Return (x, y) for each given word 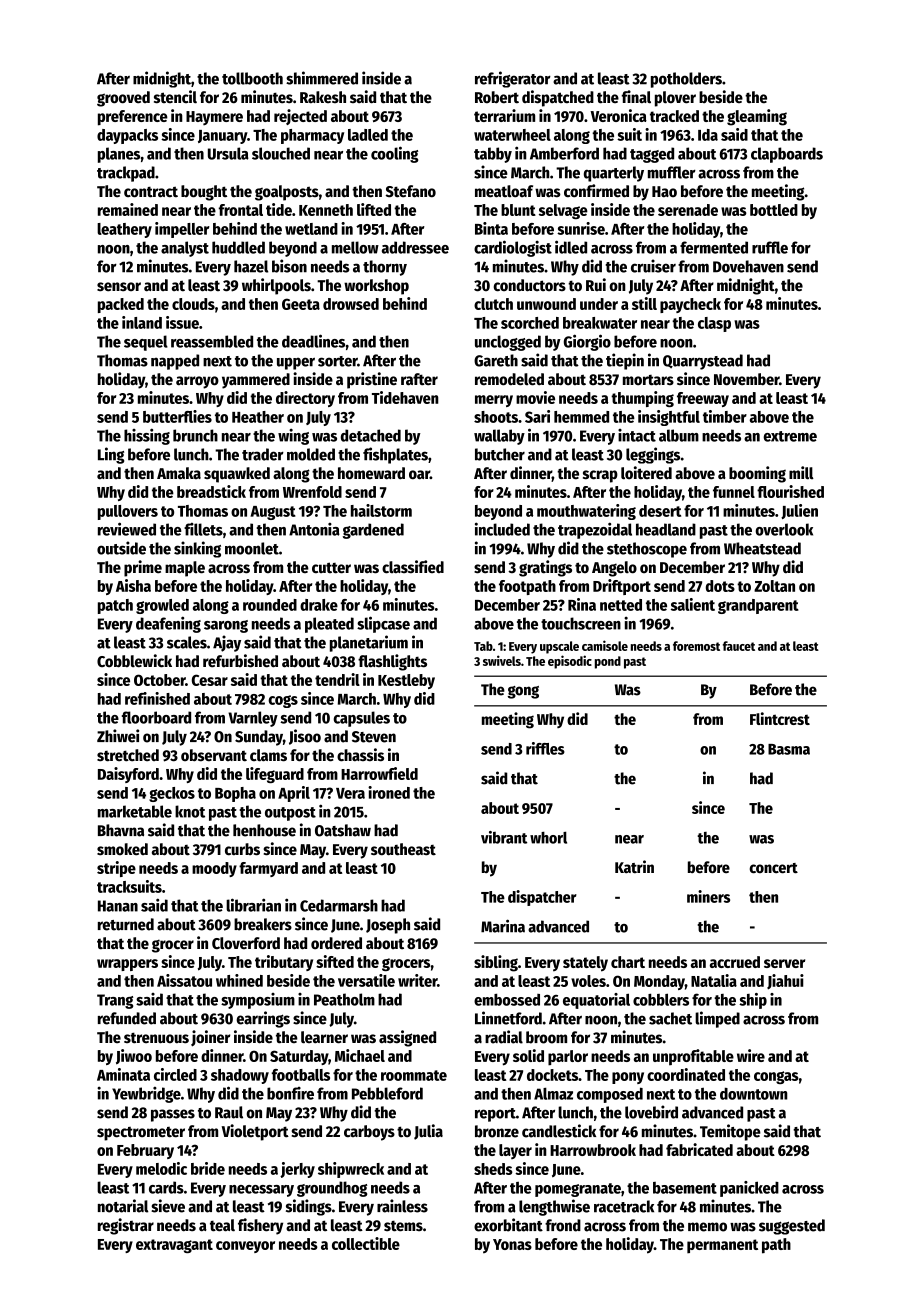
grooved (123, 99)
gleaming (757, 117)
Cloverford (246, 943)
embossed (507, 999)
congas (776, 1077)
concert (773, 868)
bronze (497, 1131)
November (746, 379)
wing (293, 436)
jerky (297, 1170)
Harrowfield (379, 773)
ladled (368, 135)
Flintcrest (780, 718)
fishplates (395, 455)
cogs (283, 701)
